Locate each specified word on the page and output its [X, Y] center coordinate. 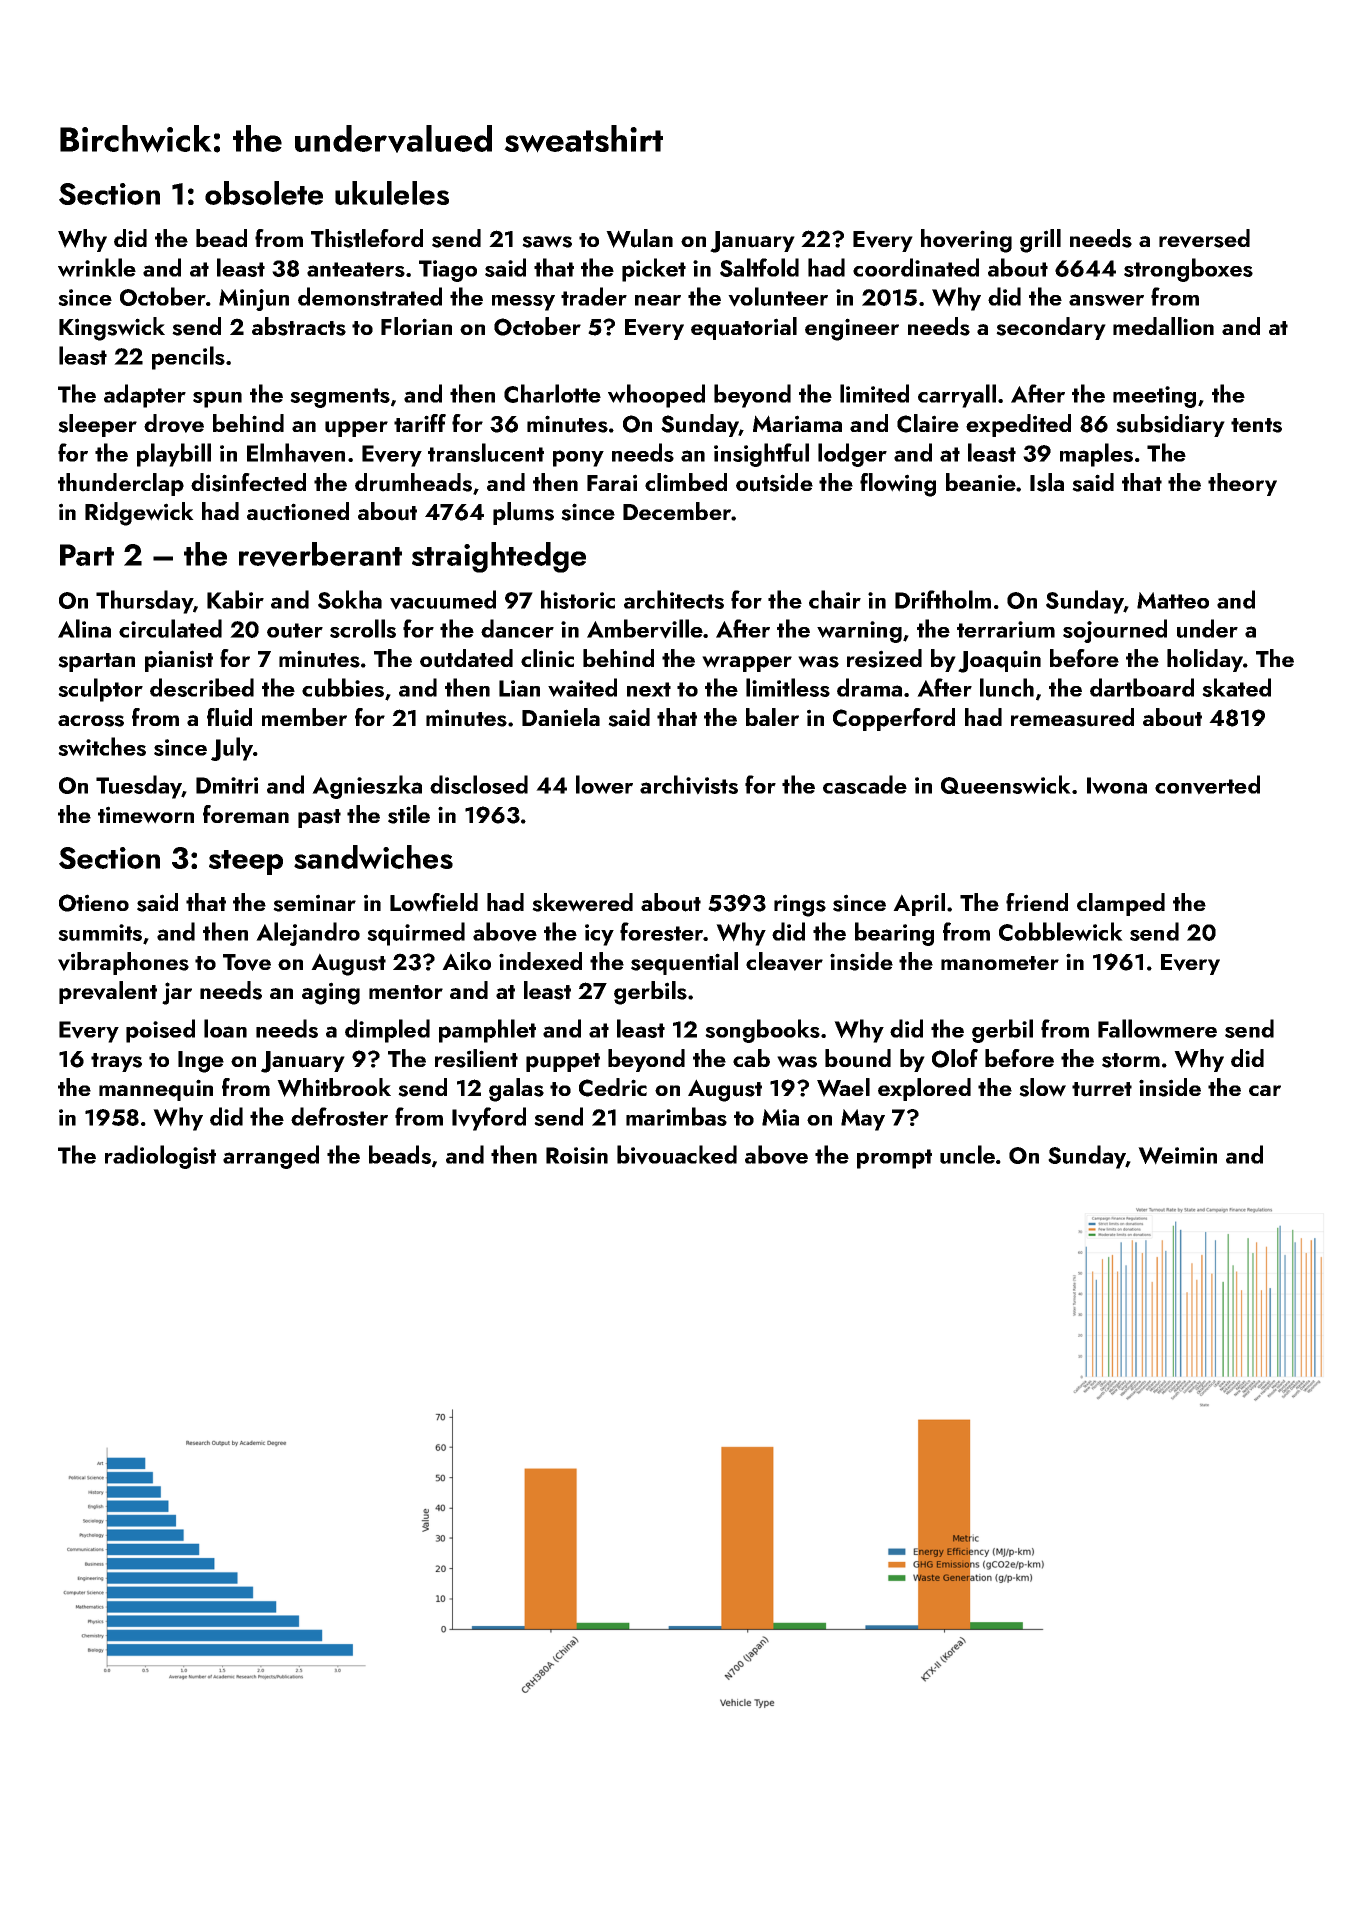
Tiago [448, 271]
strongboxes [1188, 270]
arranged [271, 1157]
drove [174, 423]
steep [246, 862]
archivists [689, 785]
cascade [865, 784]
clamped [1121, 904]
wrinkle [97, 267]
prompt [894, 1159]
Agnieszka [367, 787]
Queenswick [1006, 784]
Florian [416, 326]
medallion [1163, 326]
